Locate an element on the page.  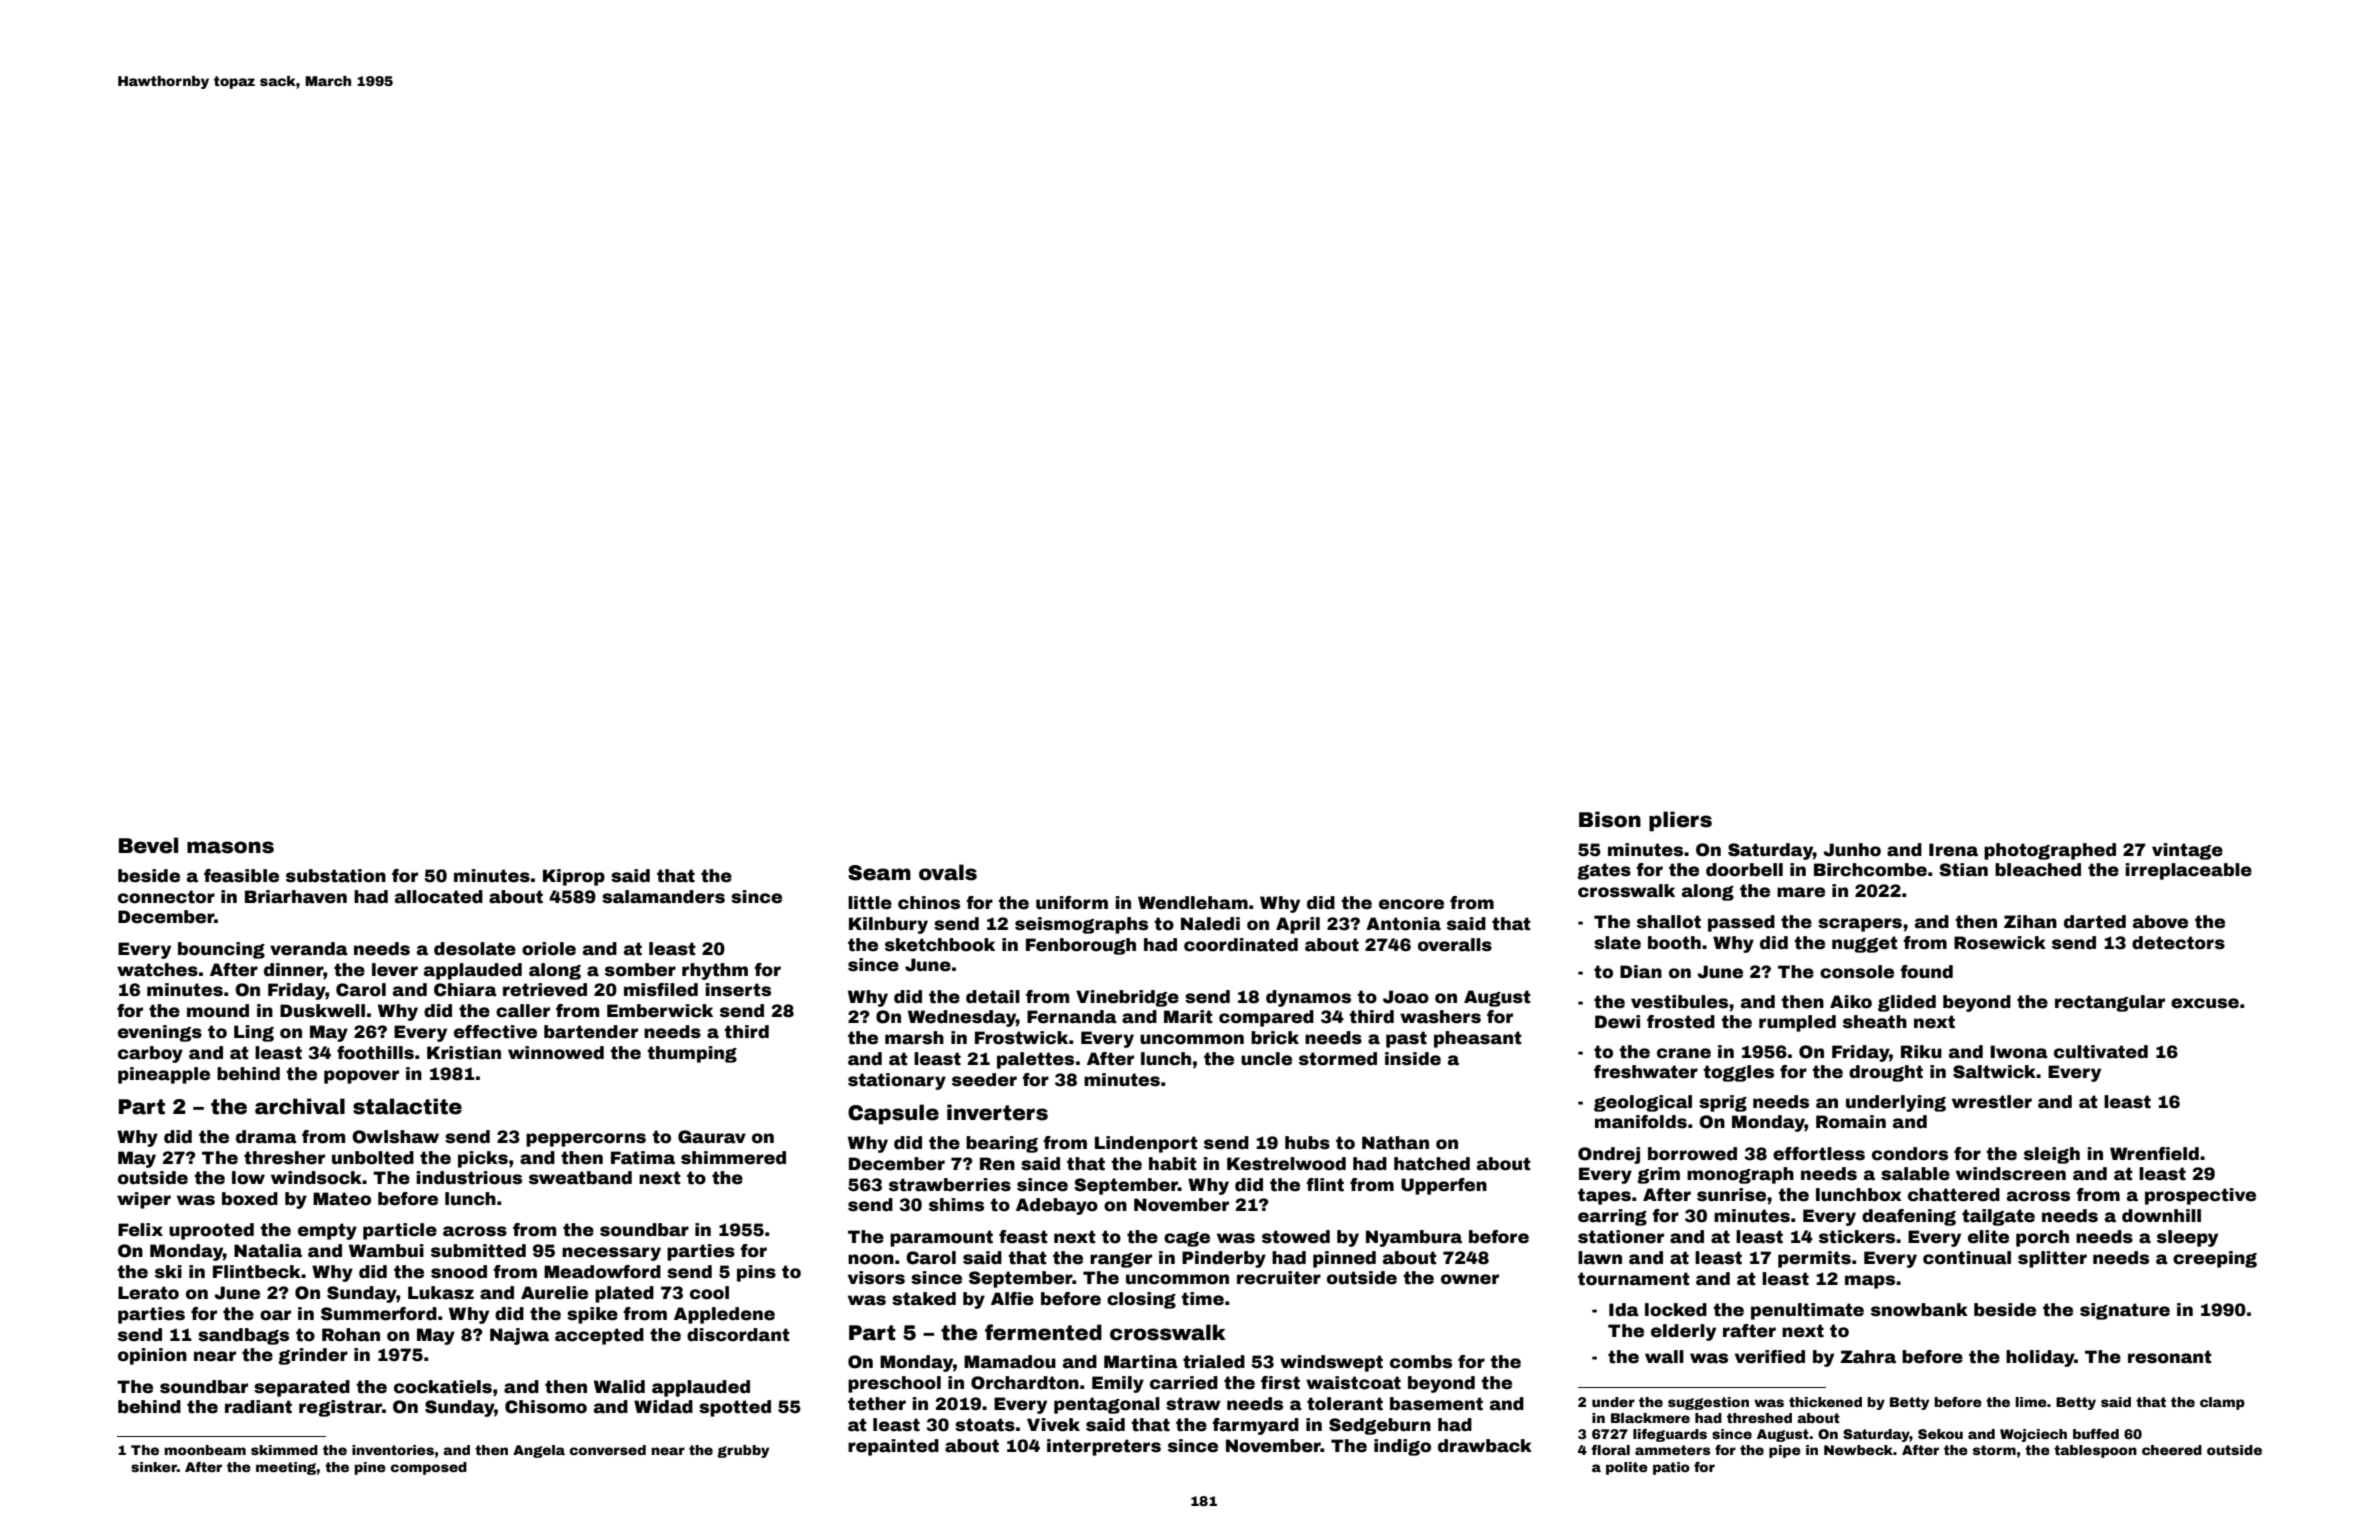
maps is located at coordinates (1870, 1282).
